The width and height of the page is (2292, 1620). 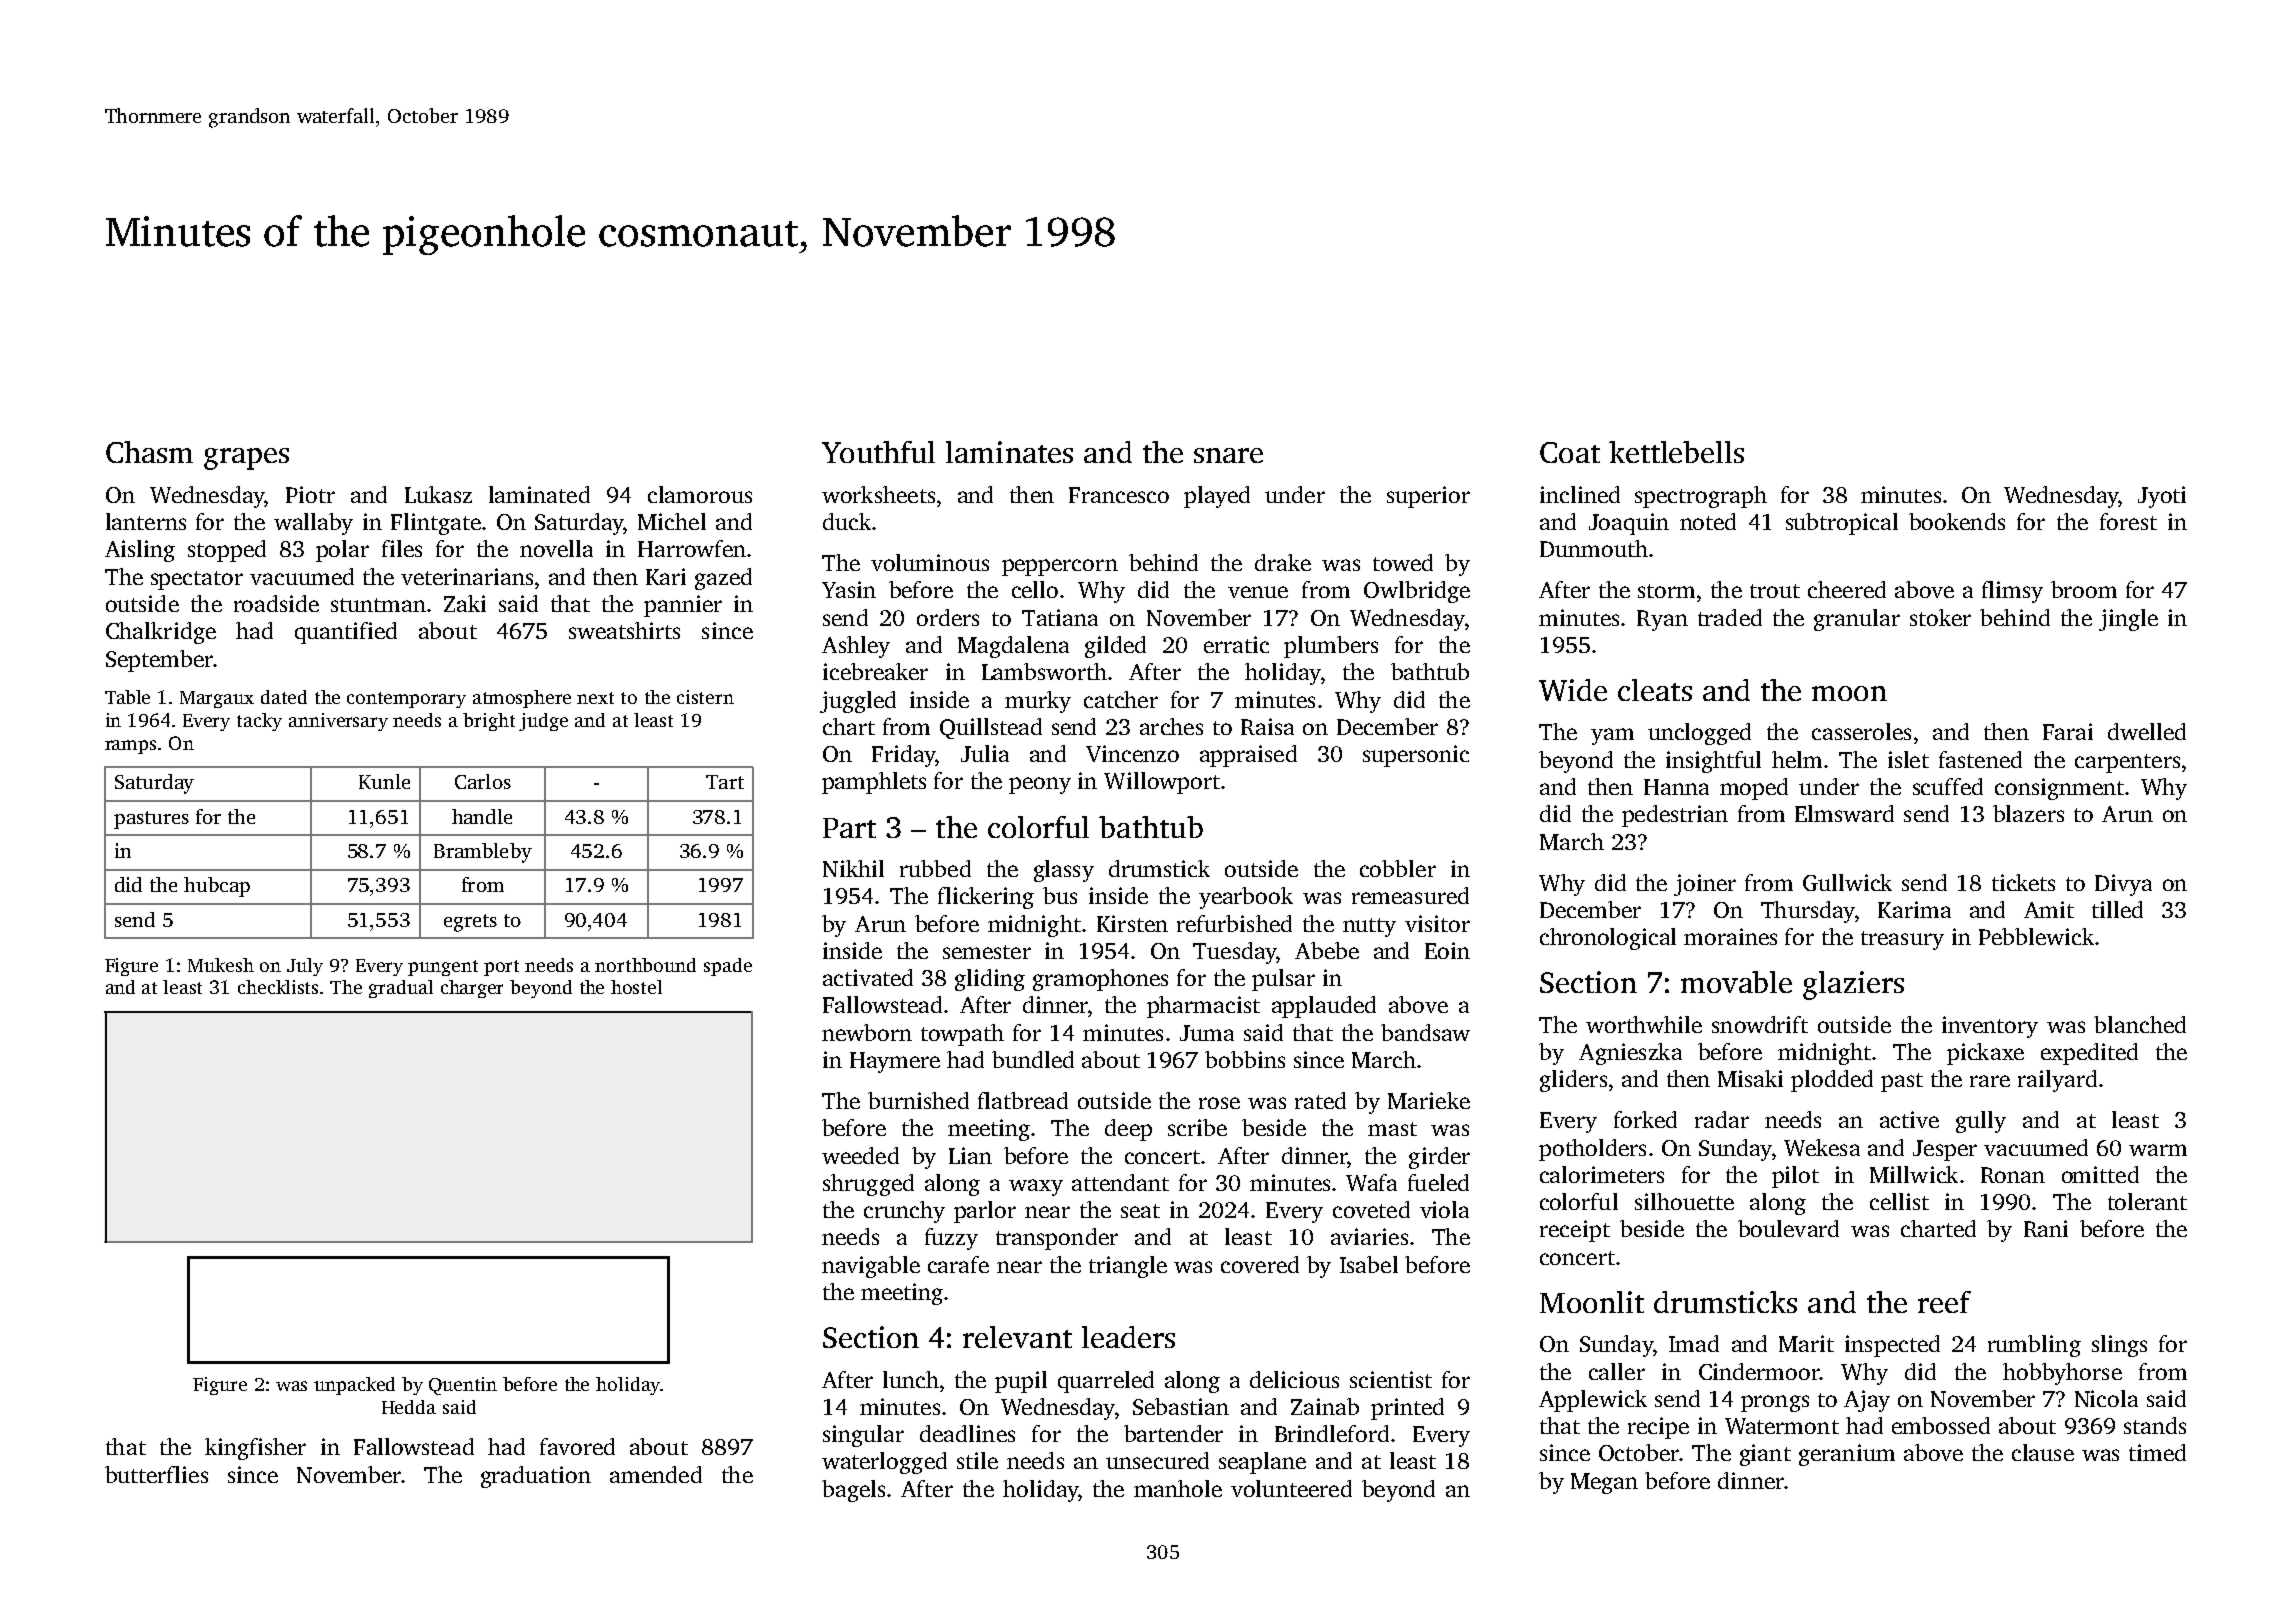 I want to click on navigable, so click(x=871, y=1267).
